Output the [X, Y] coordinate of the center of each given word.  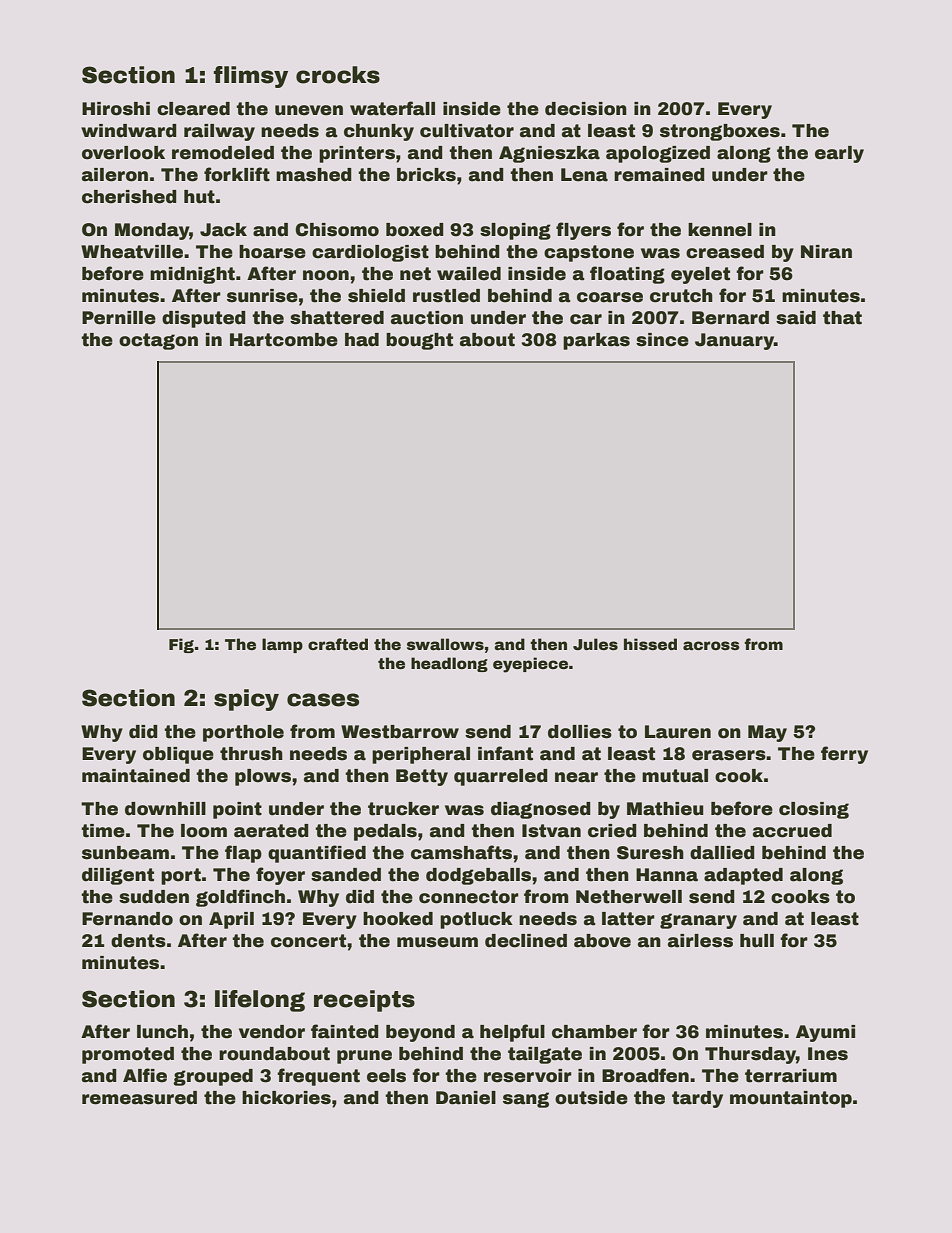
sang [526, 1100]
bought [419, 341]
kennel [720, 230]
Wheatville [132, 252]
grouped [213, 1077]
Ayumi [825, 1033]
